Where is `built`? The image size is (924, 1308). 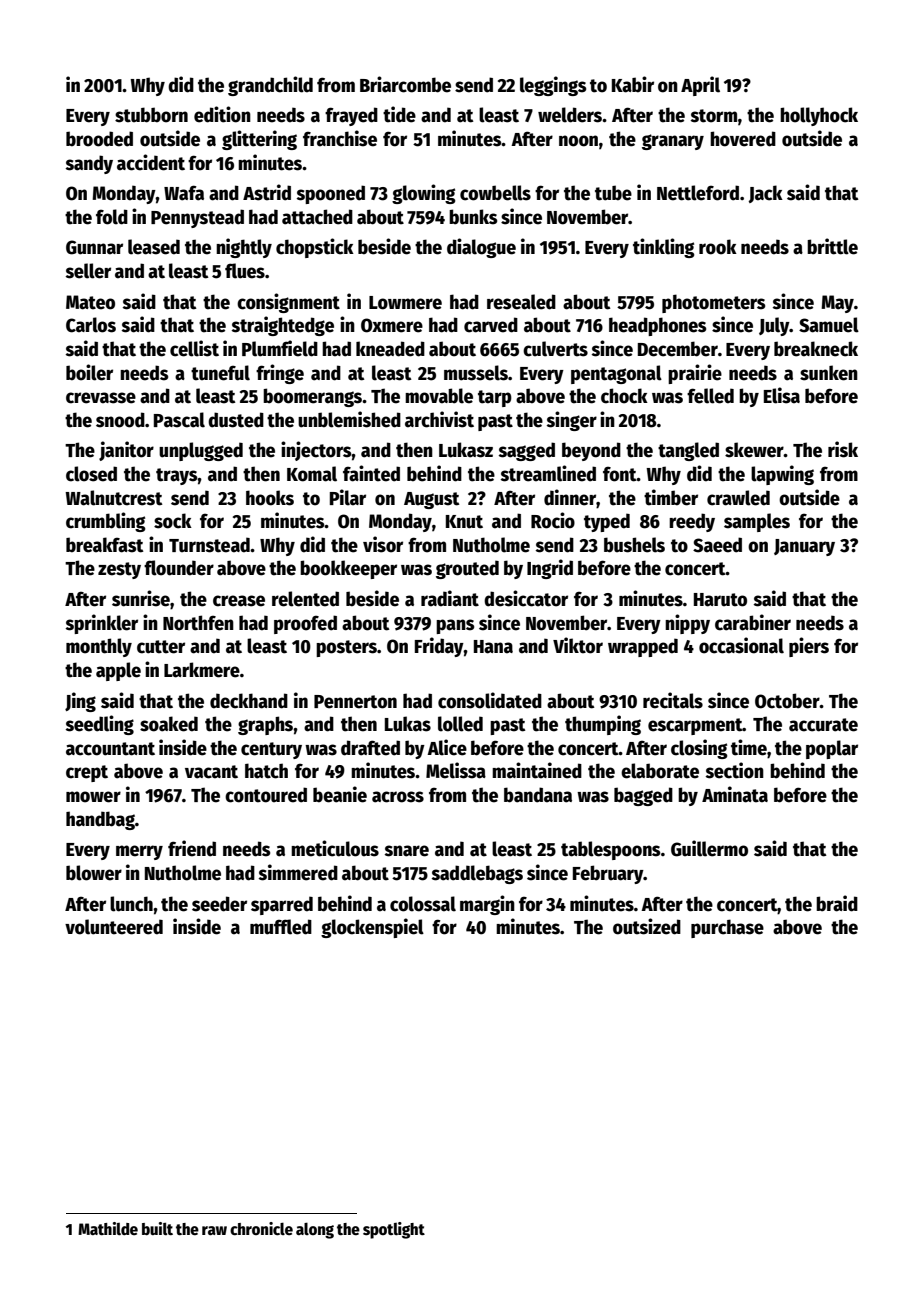 built is located at coordinates (157, 1228).
